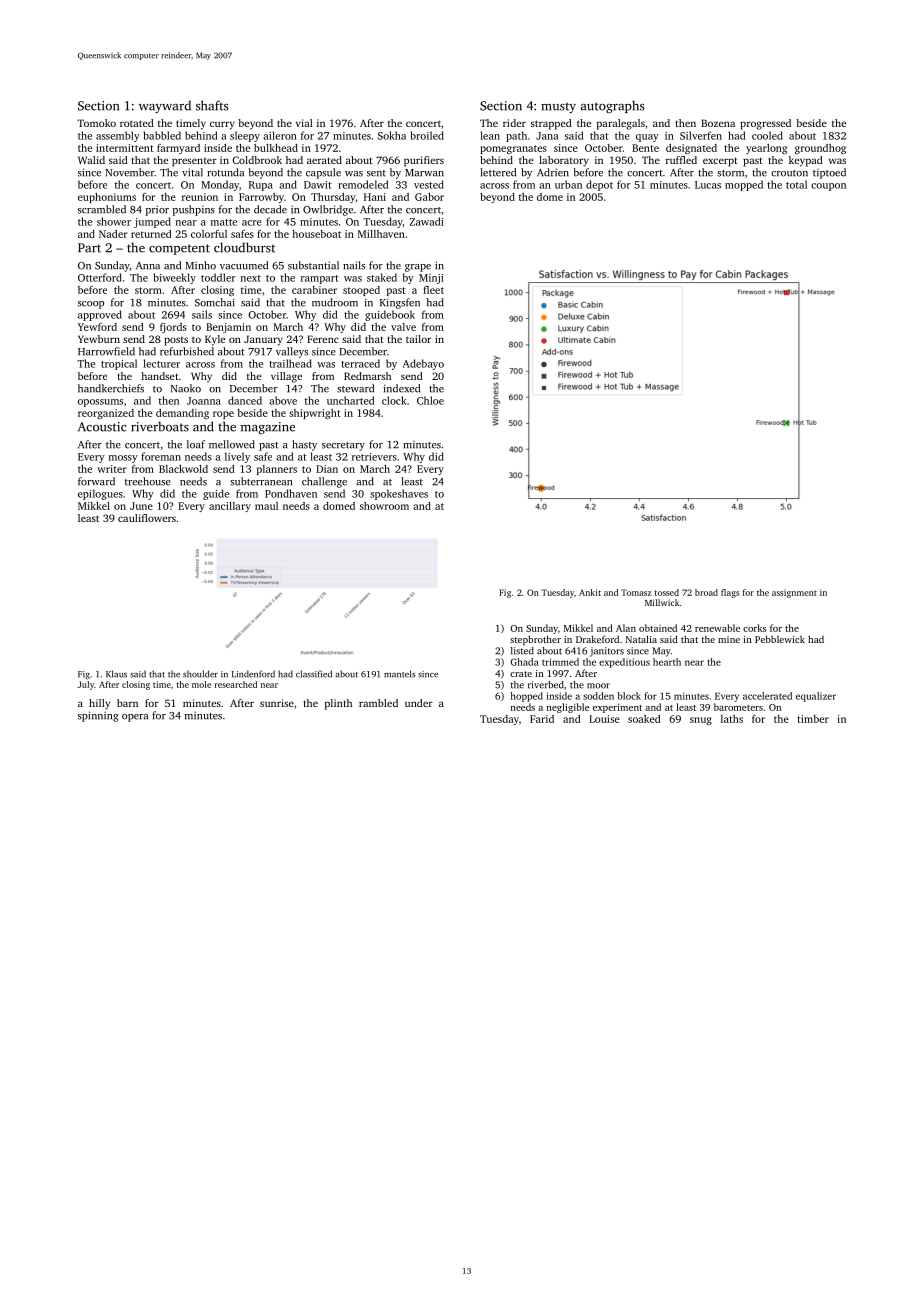  Describe the element at coordinates (744, 185) in the page. I see `mopped` at that location.
